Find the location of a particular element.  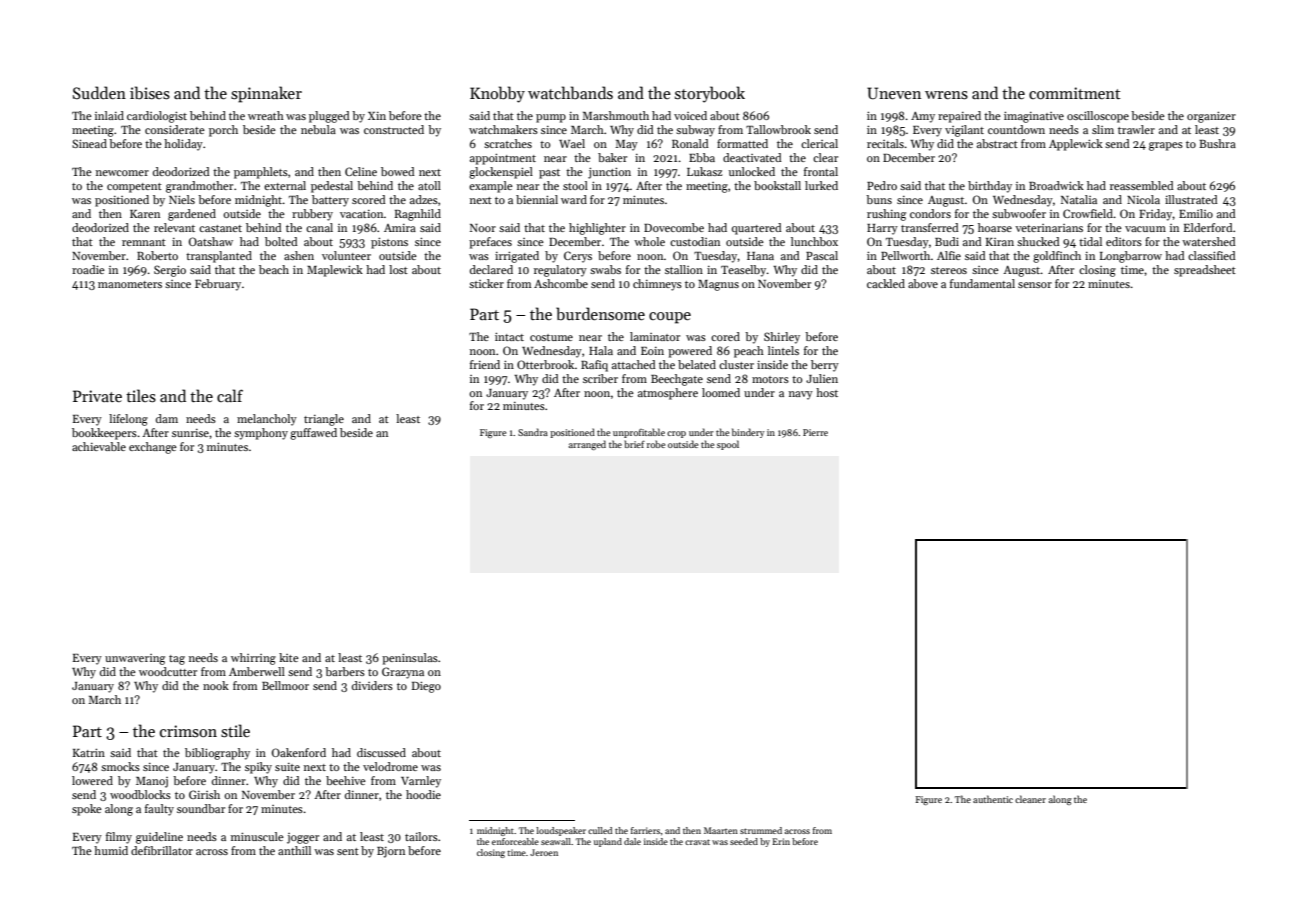

kite is located at coordinates (289, 657).
